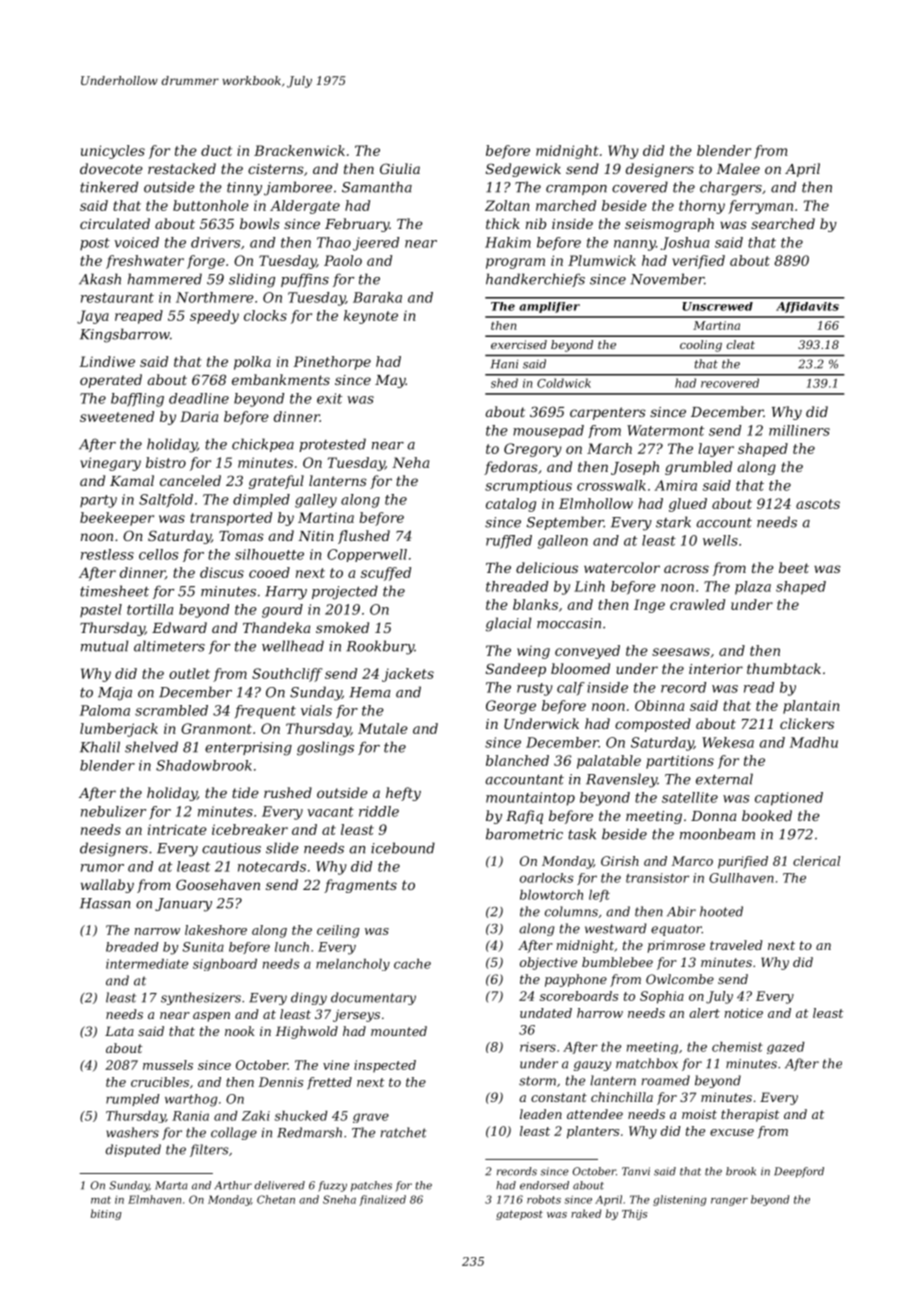 This screenshot has width=924, height=1314. I want to click on gazed, so click(786, 1048).
